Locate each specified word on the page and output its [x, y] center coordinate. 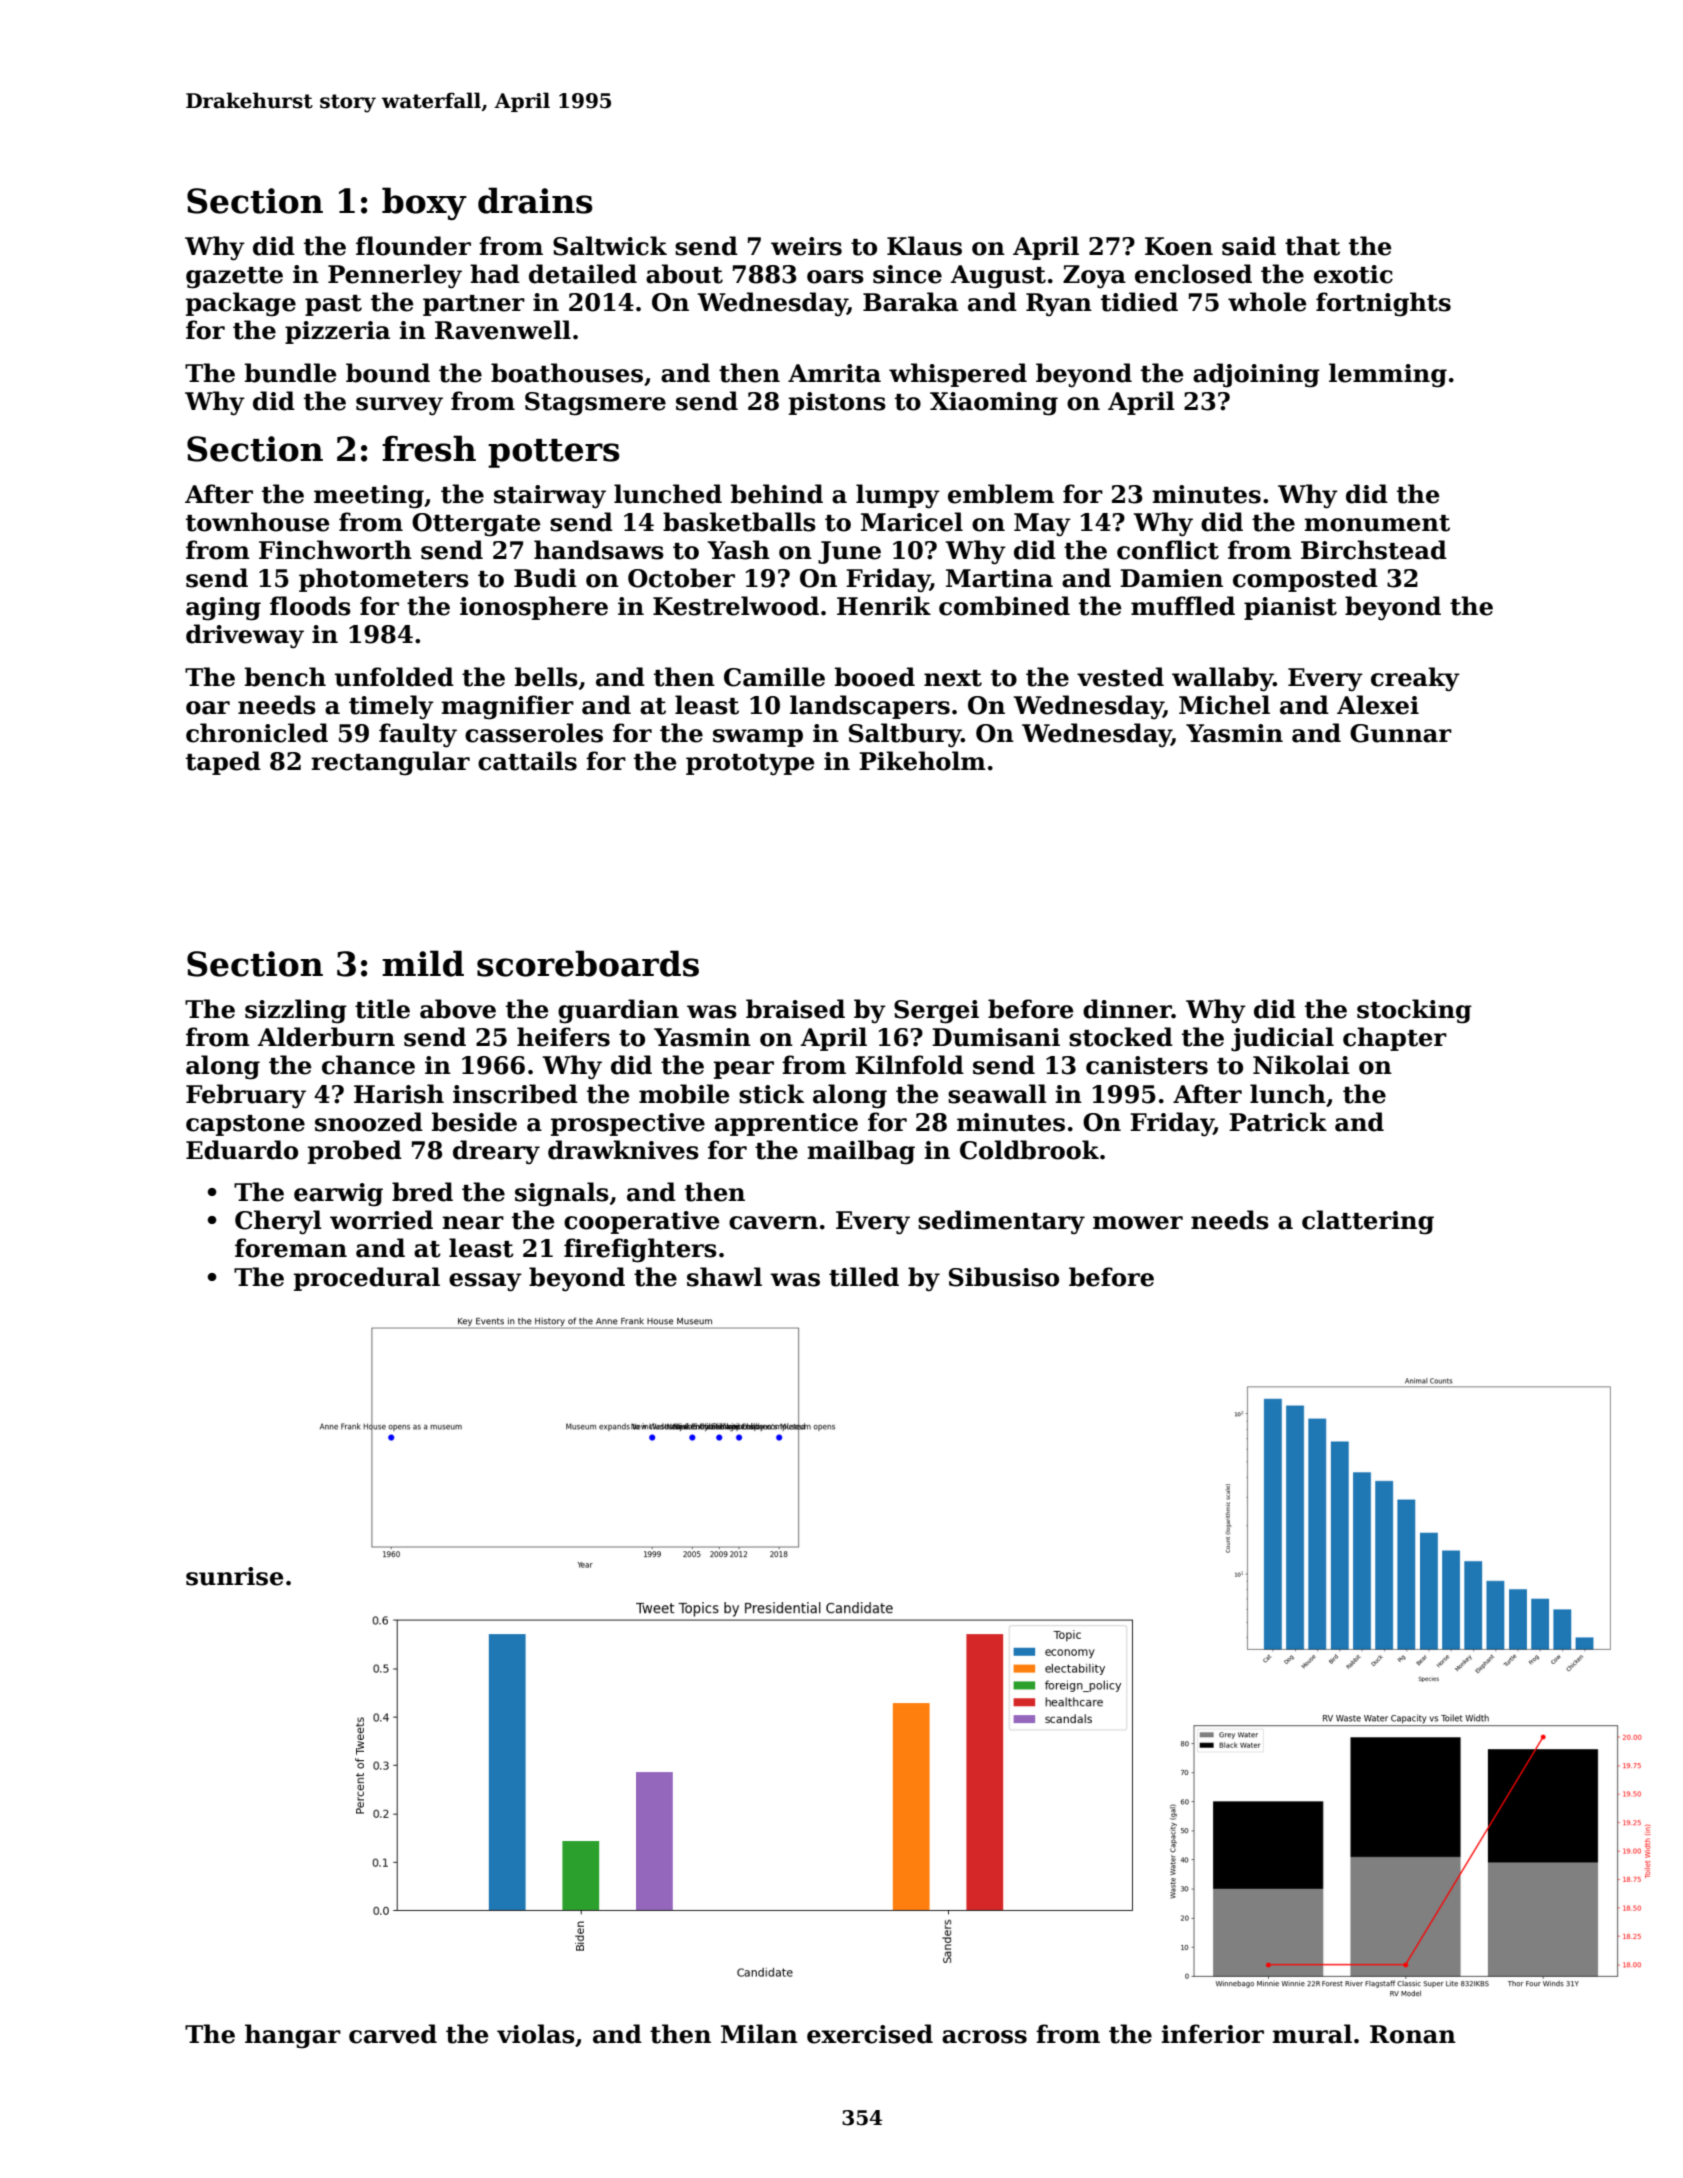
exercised [870, 2034]
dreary [496, 1152]
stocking [1414, 1011]
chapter [1395, 1039]
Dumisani [996, 1037]
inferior [1212, 2034]
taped [223, 763]
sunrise [235, 1576]
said [1249, 246]
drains [535, 200]
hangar [293, 2036]
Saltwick [610, 246]
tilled [864, 1277]
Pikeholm [922, 761]
